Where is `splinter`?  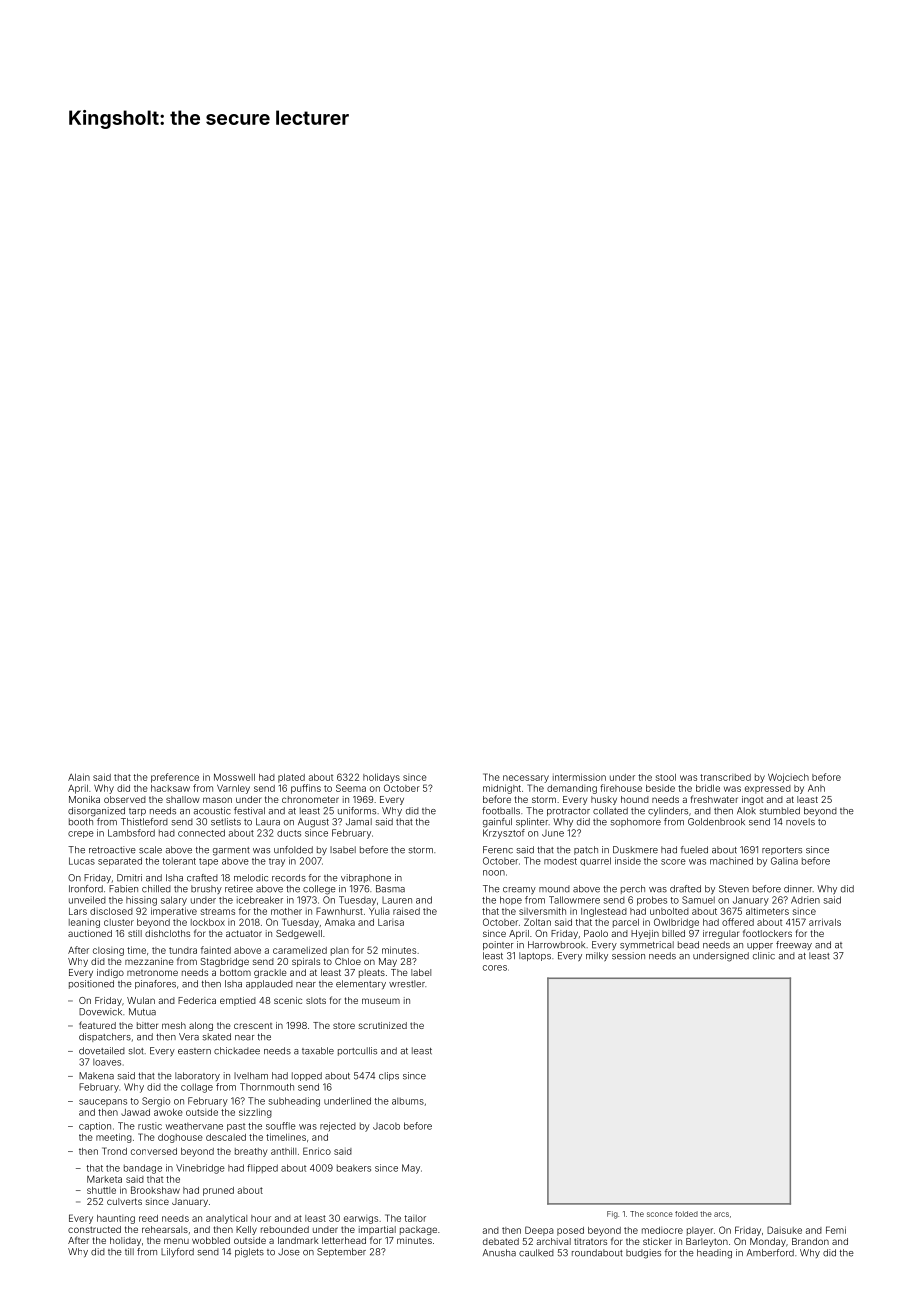
splinter is located at coordinates (532, 822).
